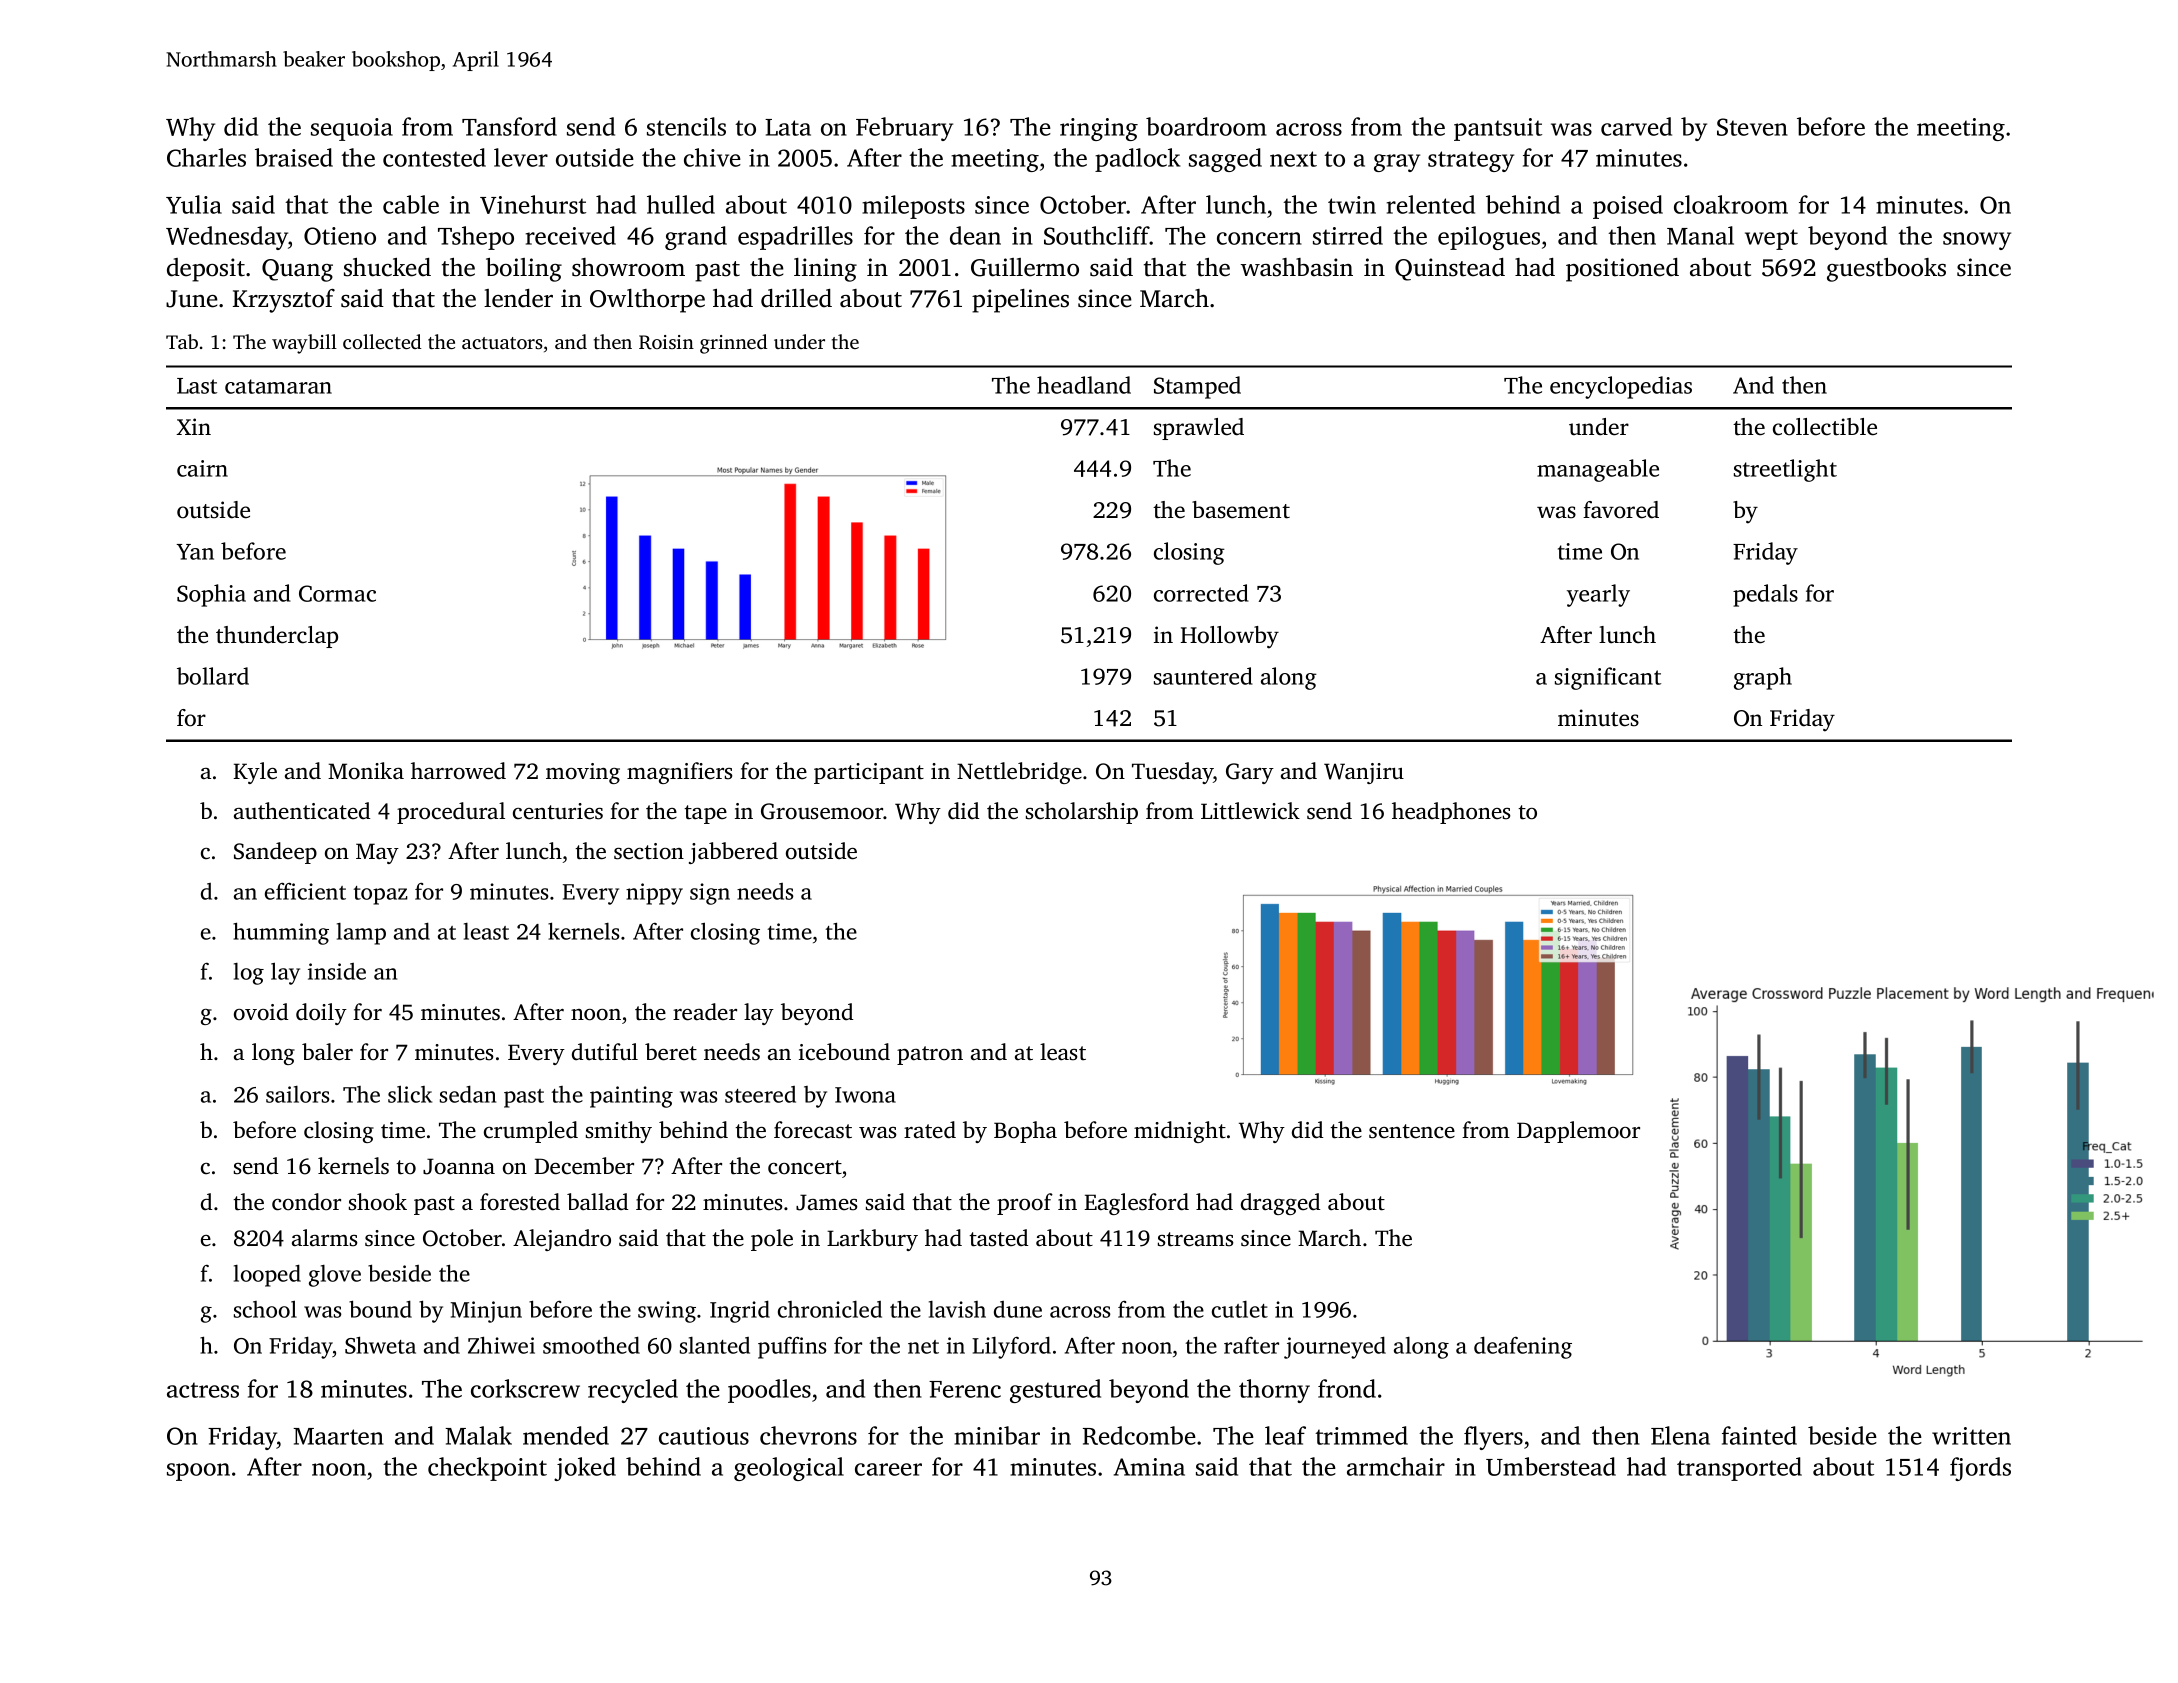  I want to click on Dapplemoor, so click(1578, 1132).
